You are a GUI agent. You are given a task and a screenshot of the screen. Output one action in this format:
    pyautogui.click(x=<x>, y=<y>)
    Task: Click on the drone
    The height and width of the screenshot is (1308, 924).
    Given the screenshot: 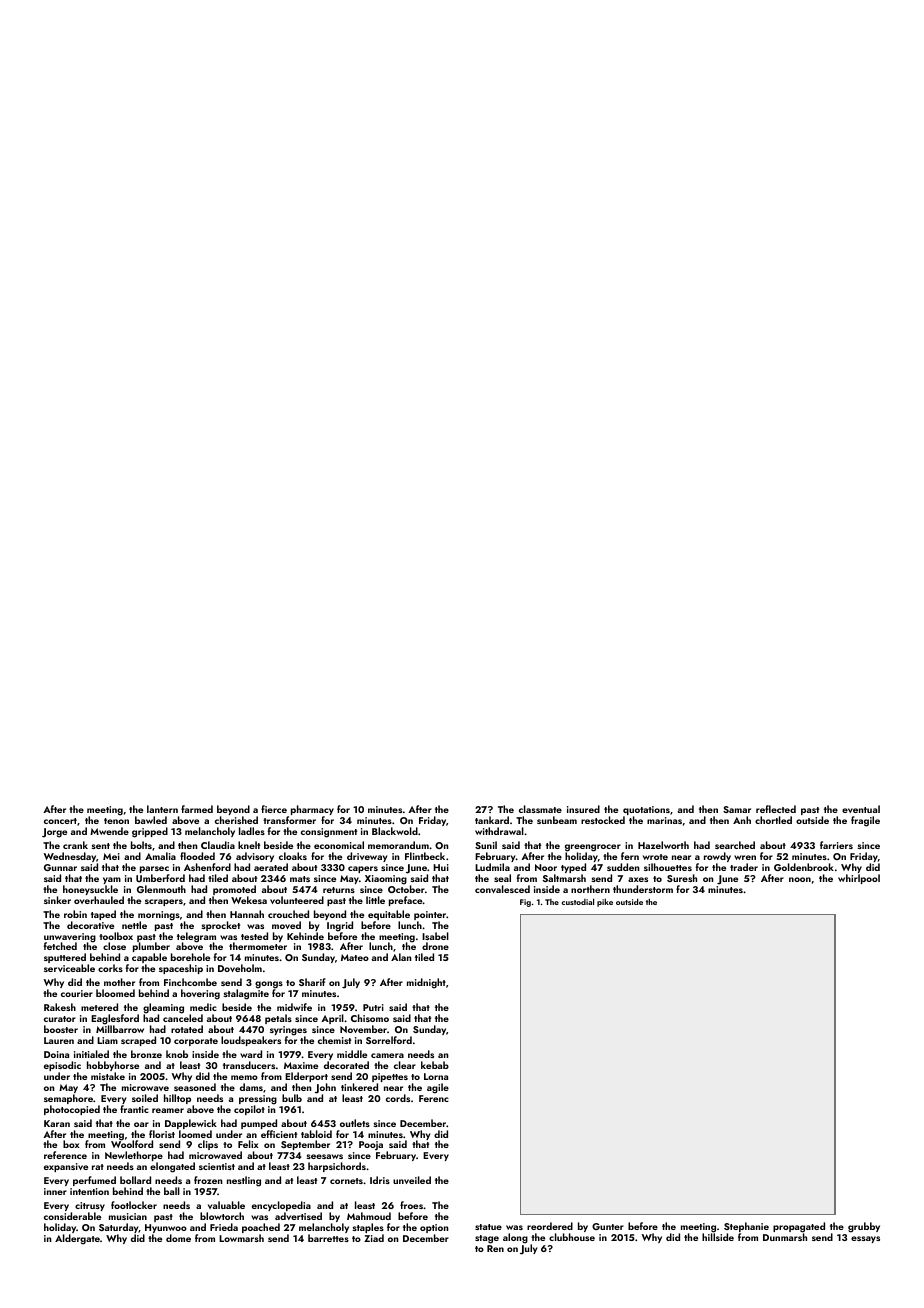 What is the action you would take?
    pyautogui.click(x=435, y=946)
